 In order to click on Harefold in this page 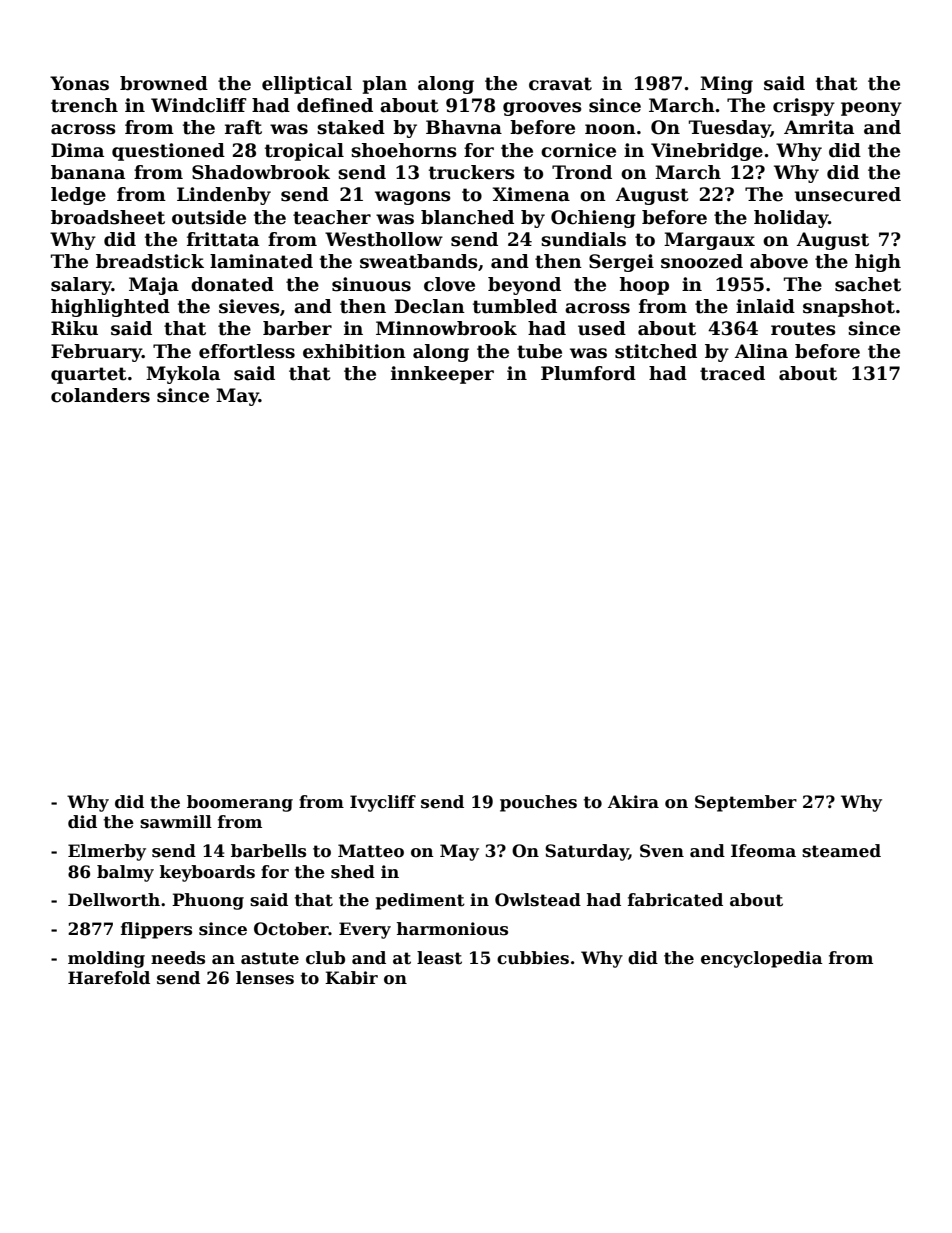, I will do `click(109, 978)`.
